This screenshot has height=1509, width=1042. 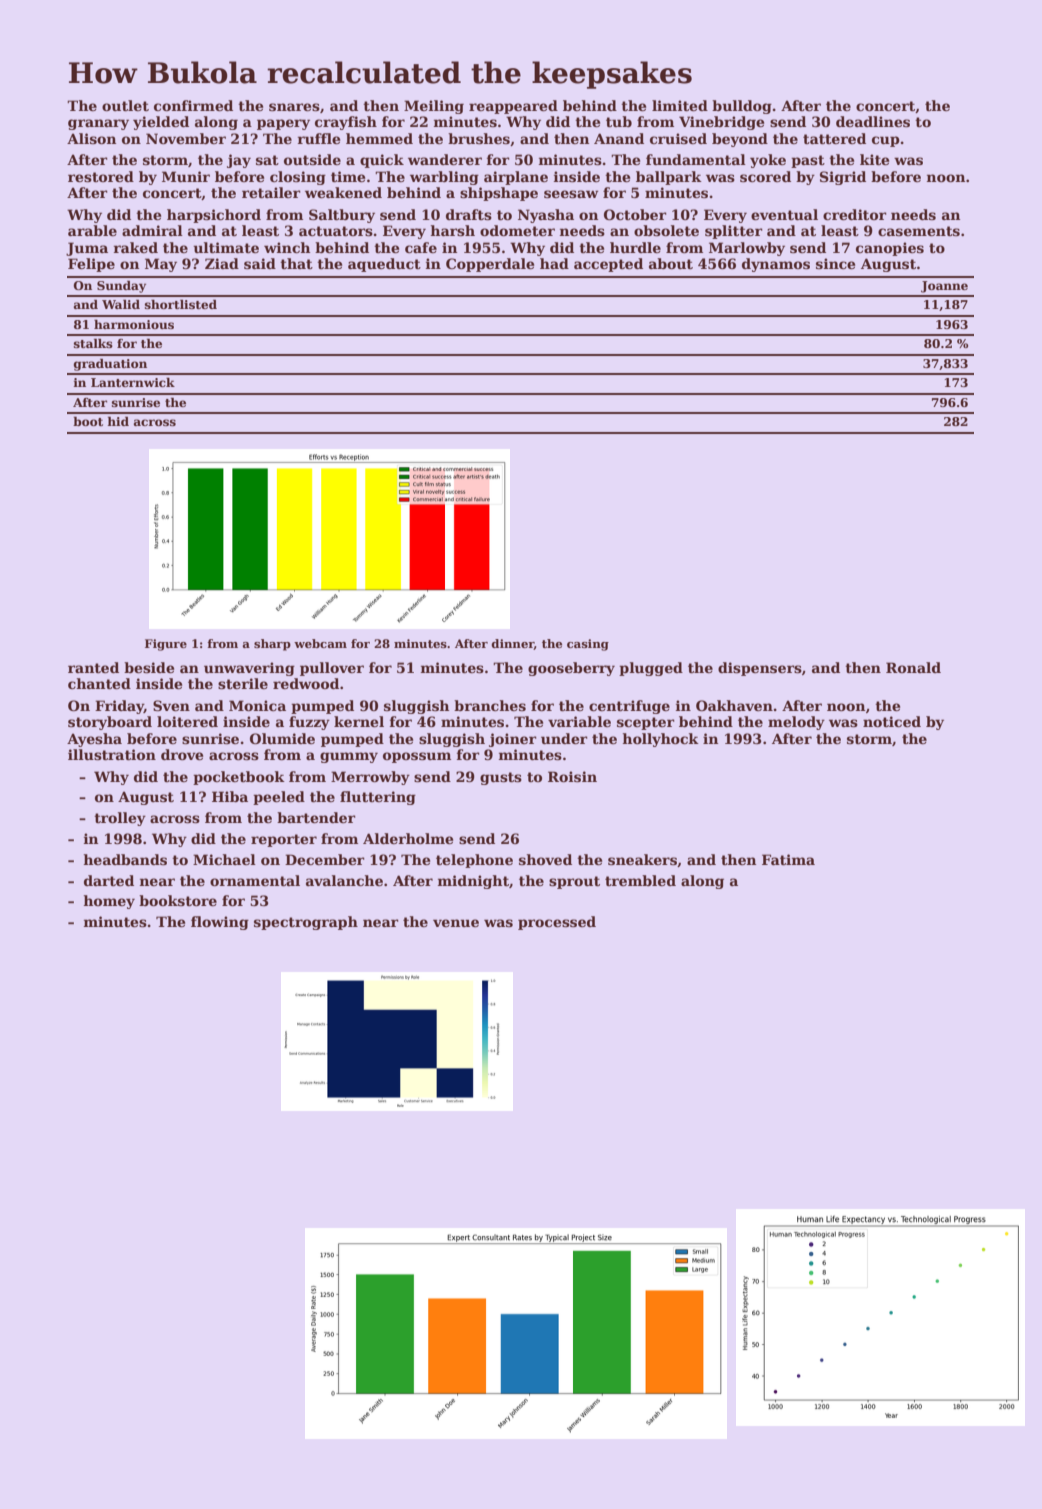 What do you see at coordinates (118, 421) in the screenshot?
I see `hid` at bounding box center [118, 421].
